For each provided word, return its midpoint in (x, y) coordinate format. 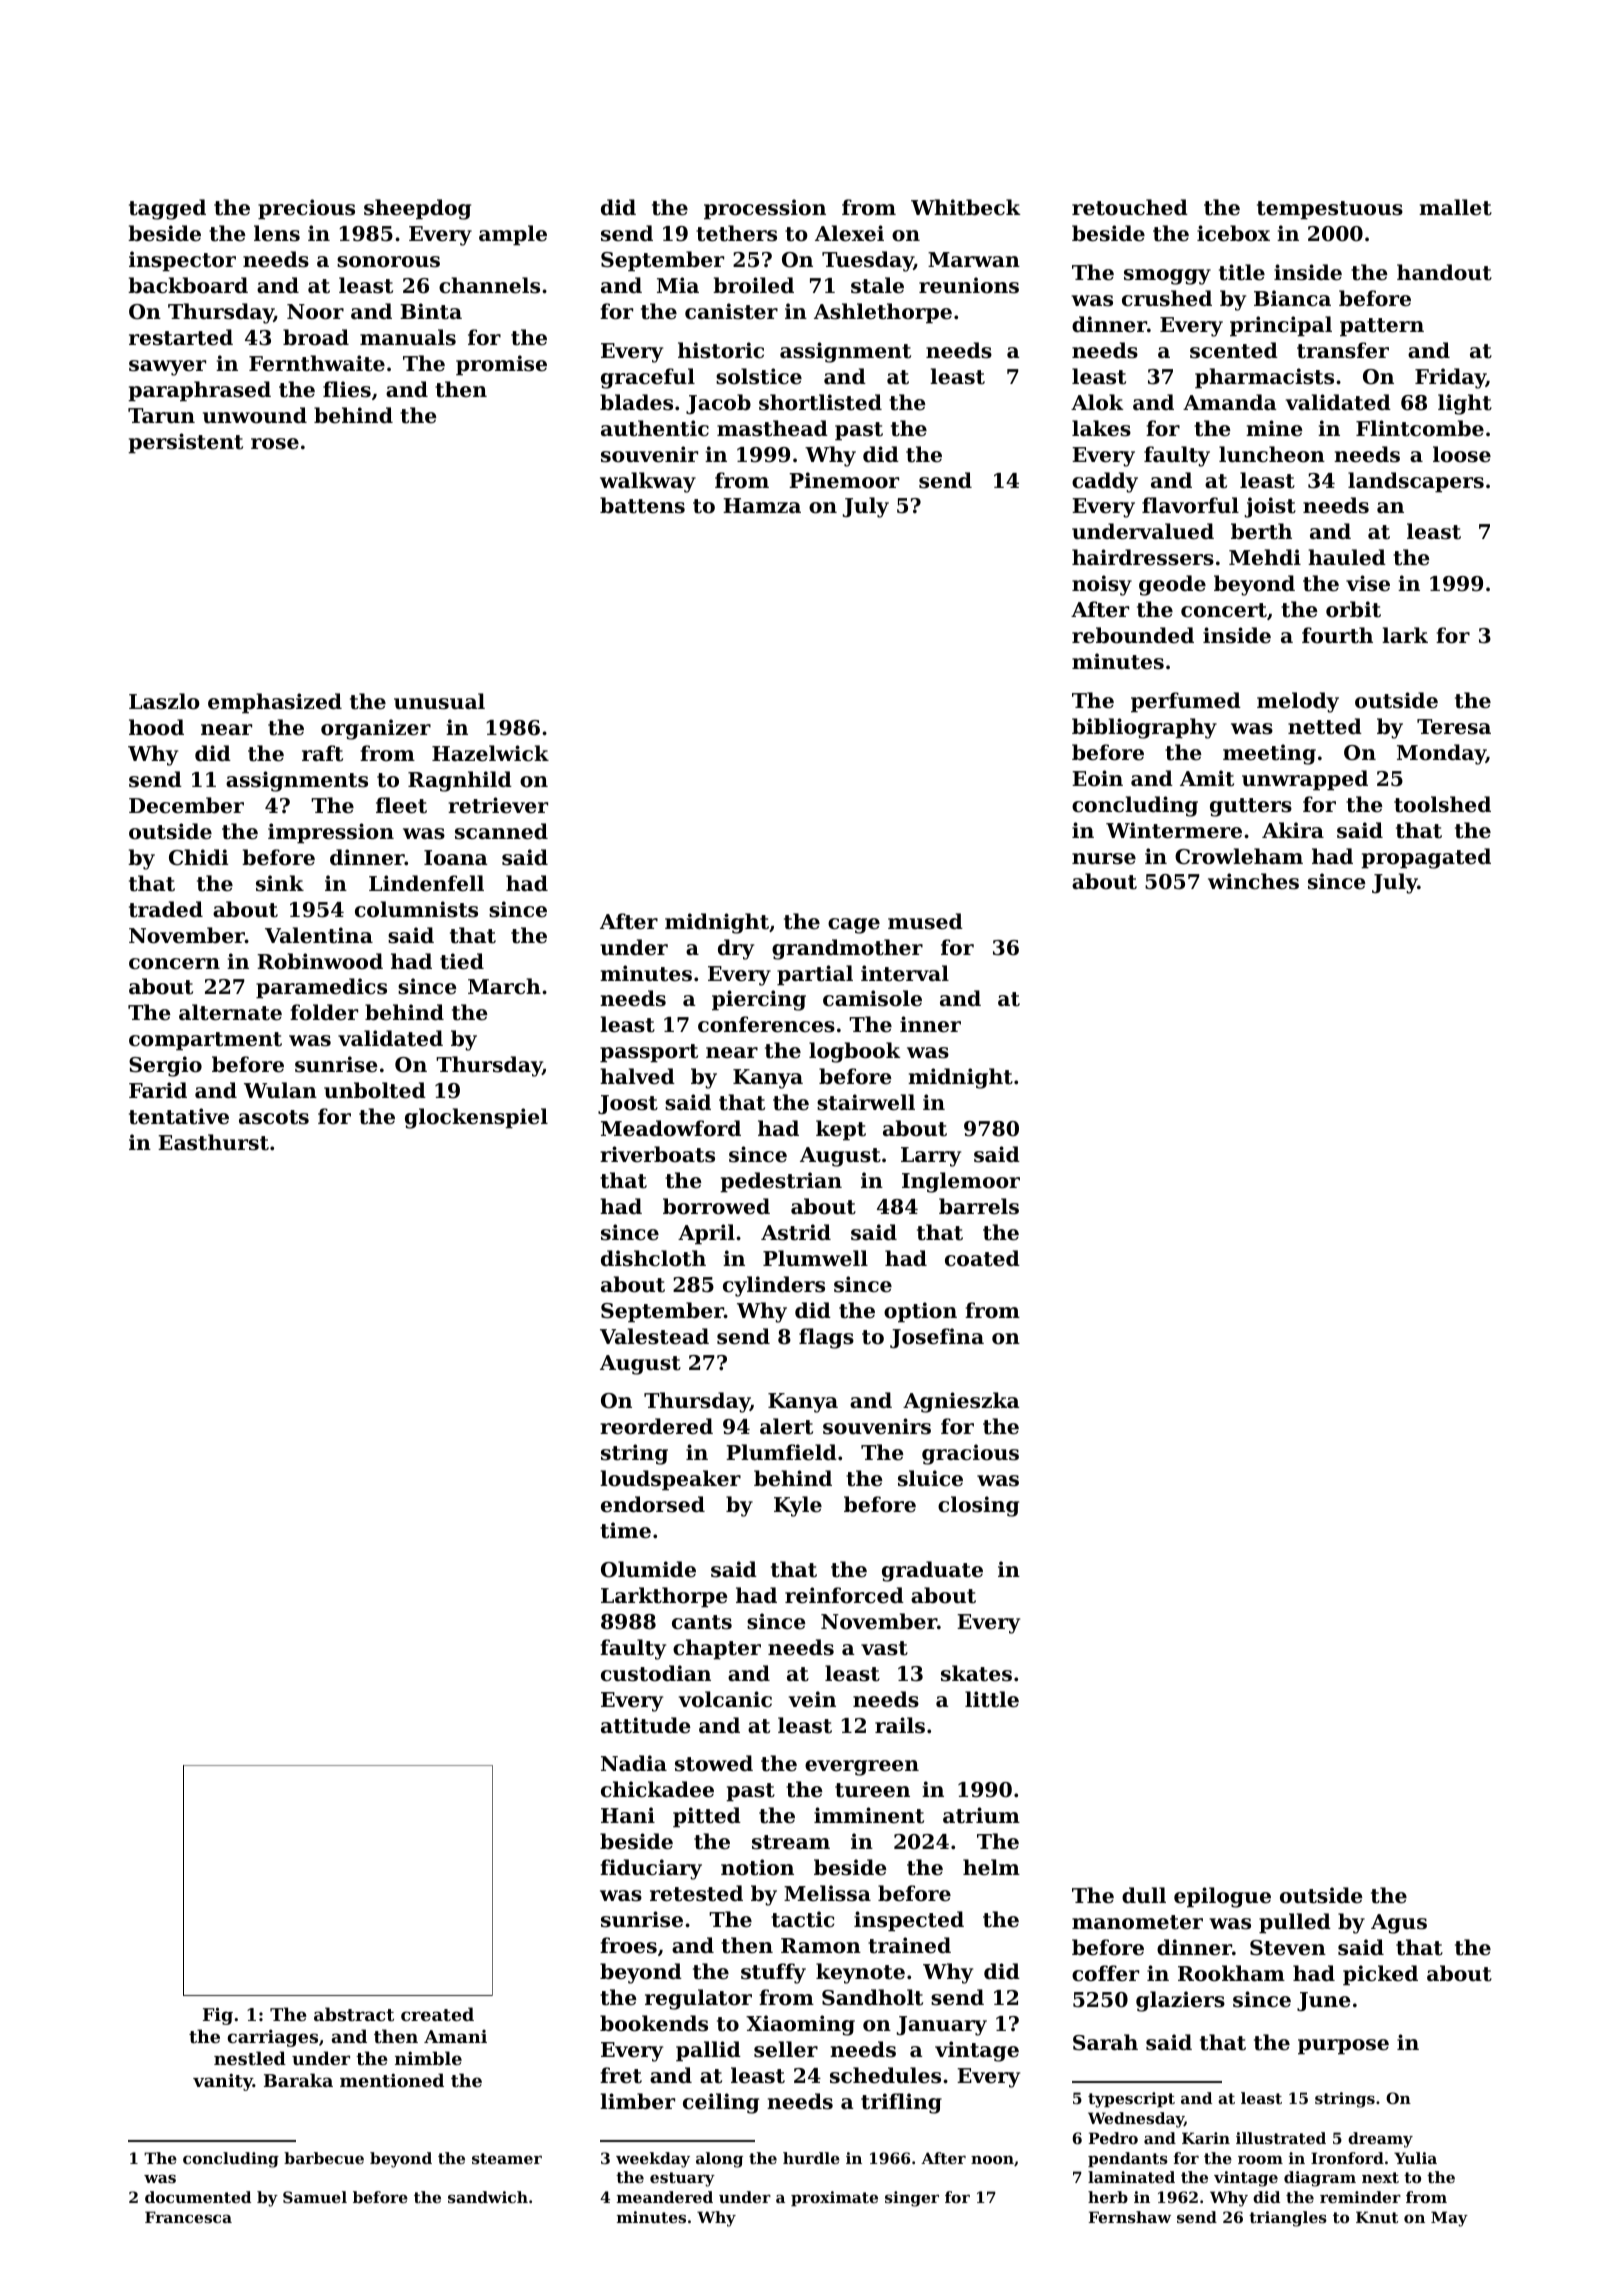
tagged (167, 209)
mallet (1455, 207)
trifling (901, 2103)
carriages (272, 2038)
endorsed (653, 1504)
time (625, 1530)
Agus (1399, 1924)
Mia (678, 285)
